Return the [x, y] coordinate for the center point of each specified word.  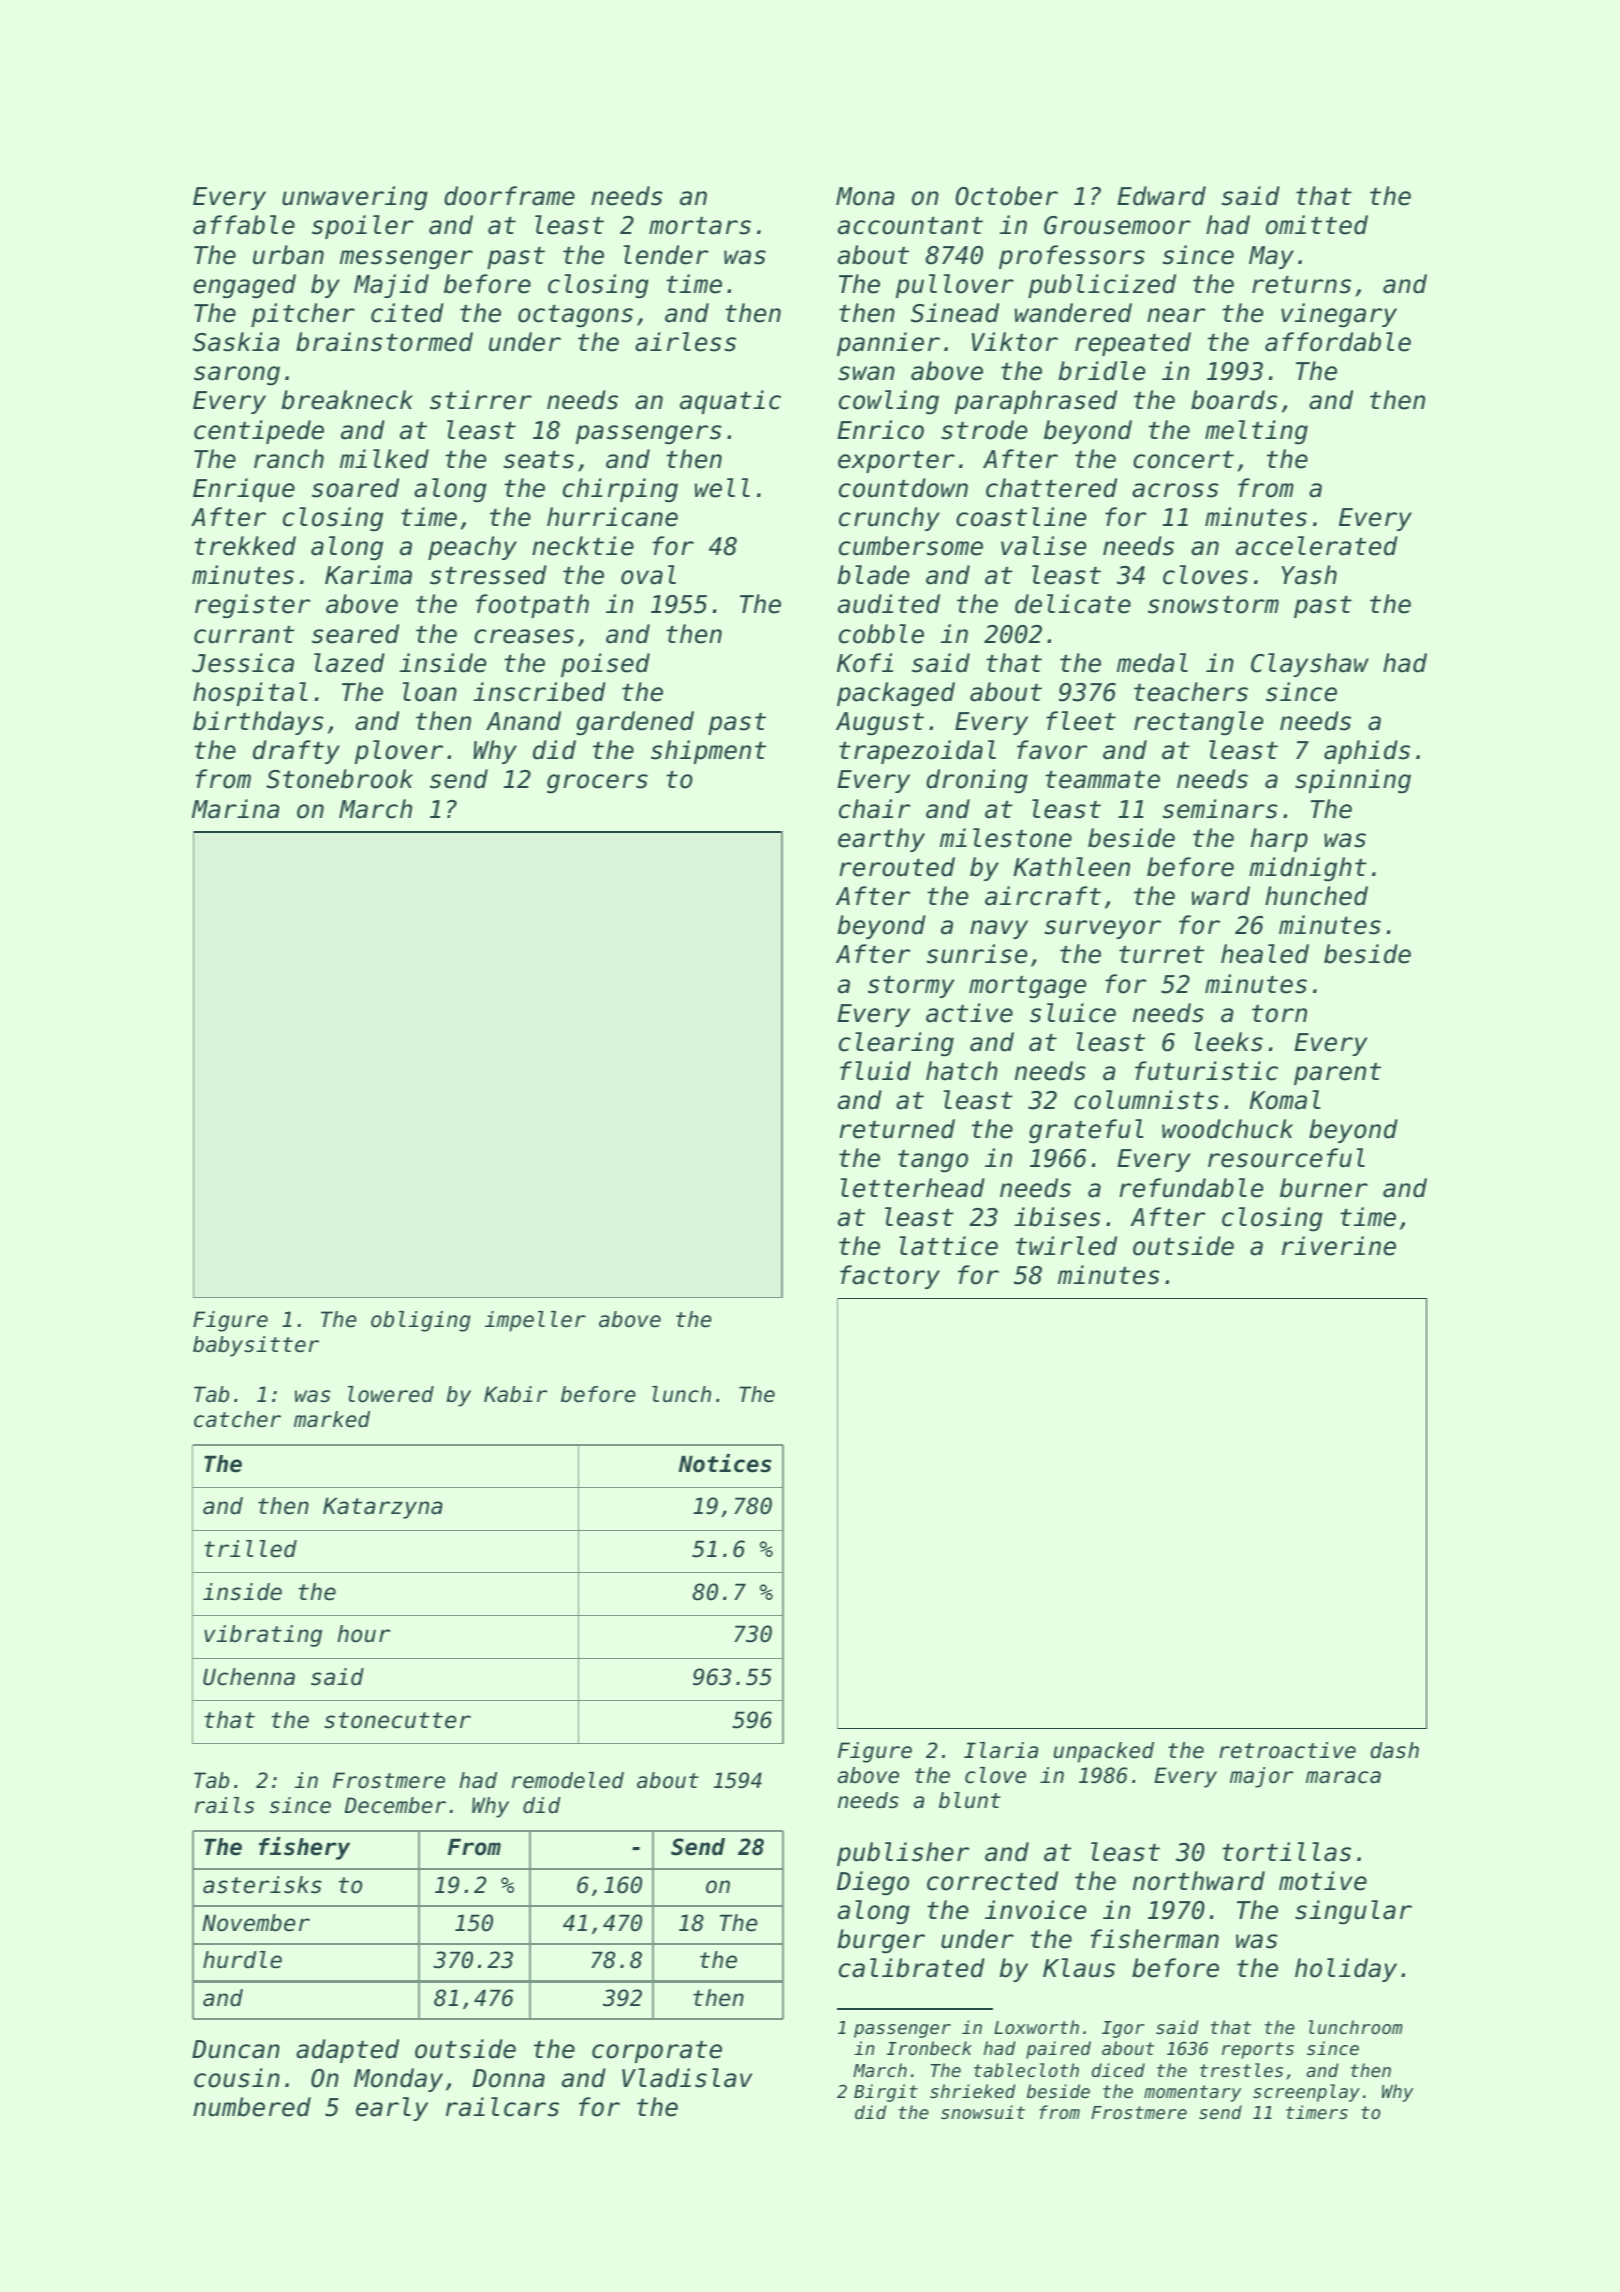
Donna [508, 2078]
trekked [245, 546]
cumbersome [911, 546]
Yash [1309, 575]
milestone [1006, 838]
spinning [1353, 781]
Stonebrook [339, 779]
